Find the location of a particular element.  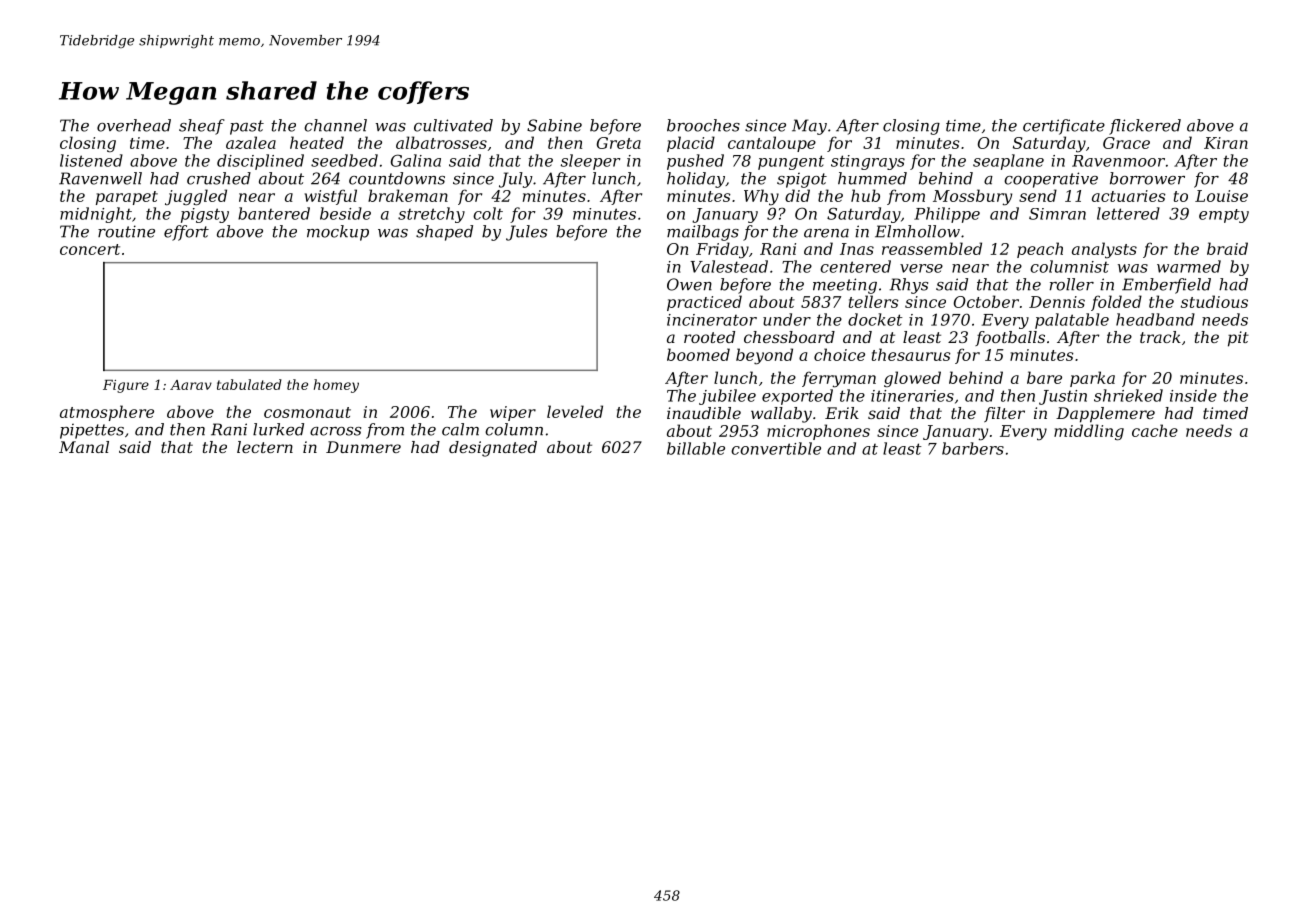

roller is located at coordinates (1072, 284).
